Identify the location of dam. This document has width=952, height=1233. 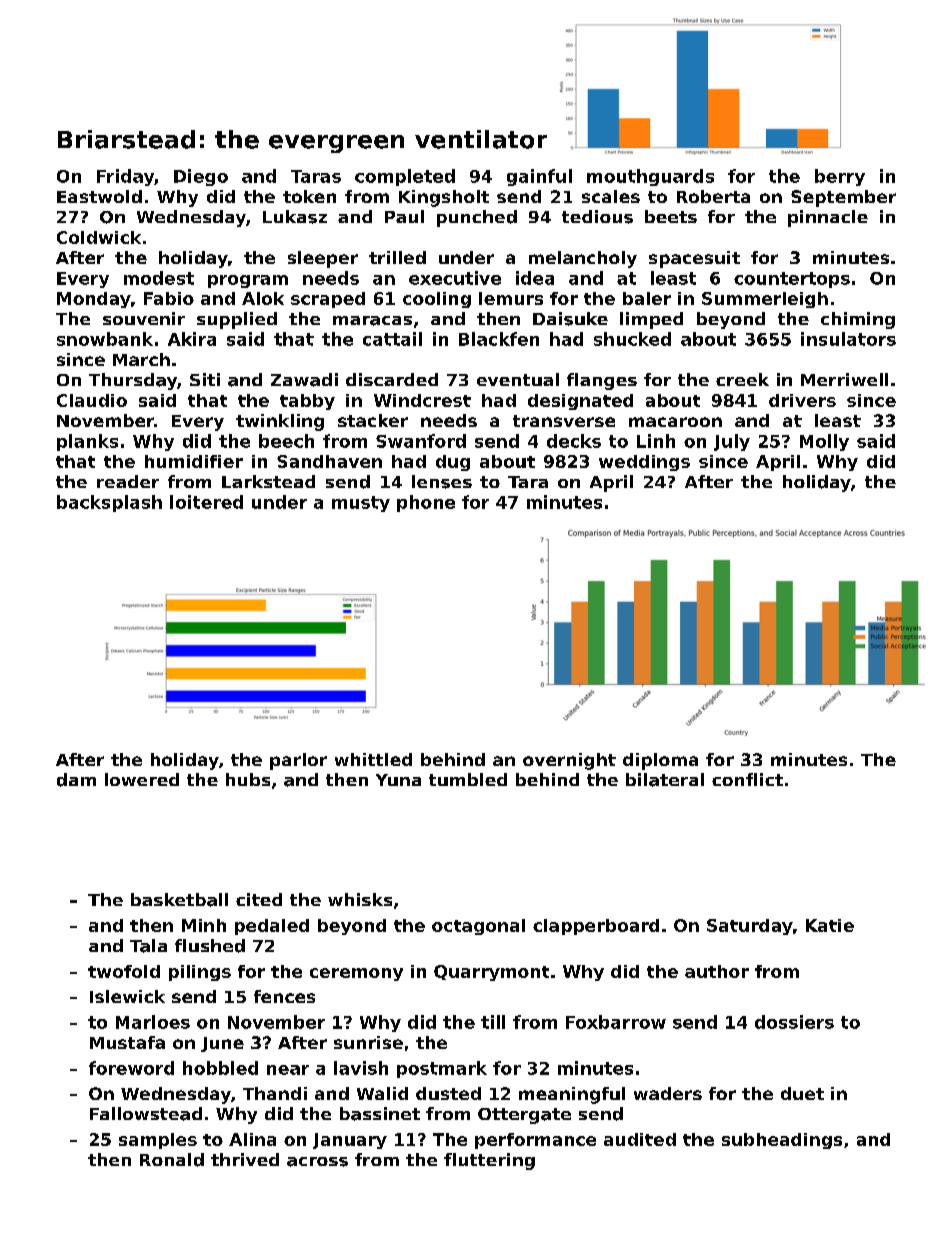
(76, 780).
